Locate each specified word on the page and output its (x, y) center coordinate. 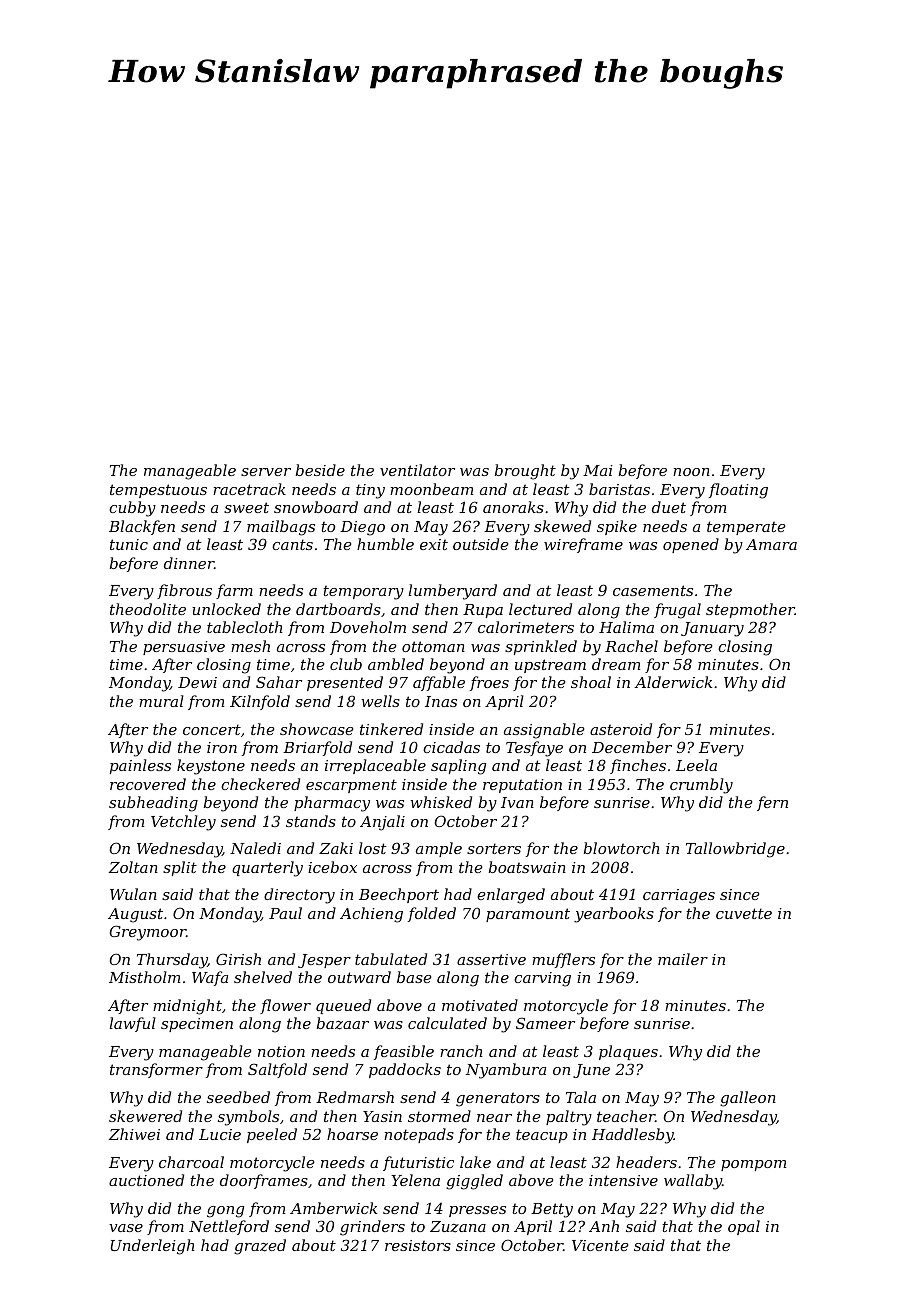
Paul (285, 913)
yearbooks (614, 915)
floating (738, 491)
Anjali (382, 823)
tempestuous (158, 491)
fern (772, 803)
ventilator (417, 470)
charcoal (191, 1162)
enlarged (511, 896)
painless (140, 766)
